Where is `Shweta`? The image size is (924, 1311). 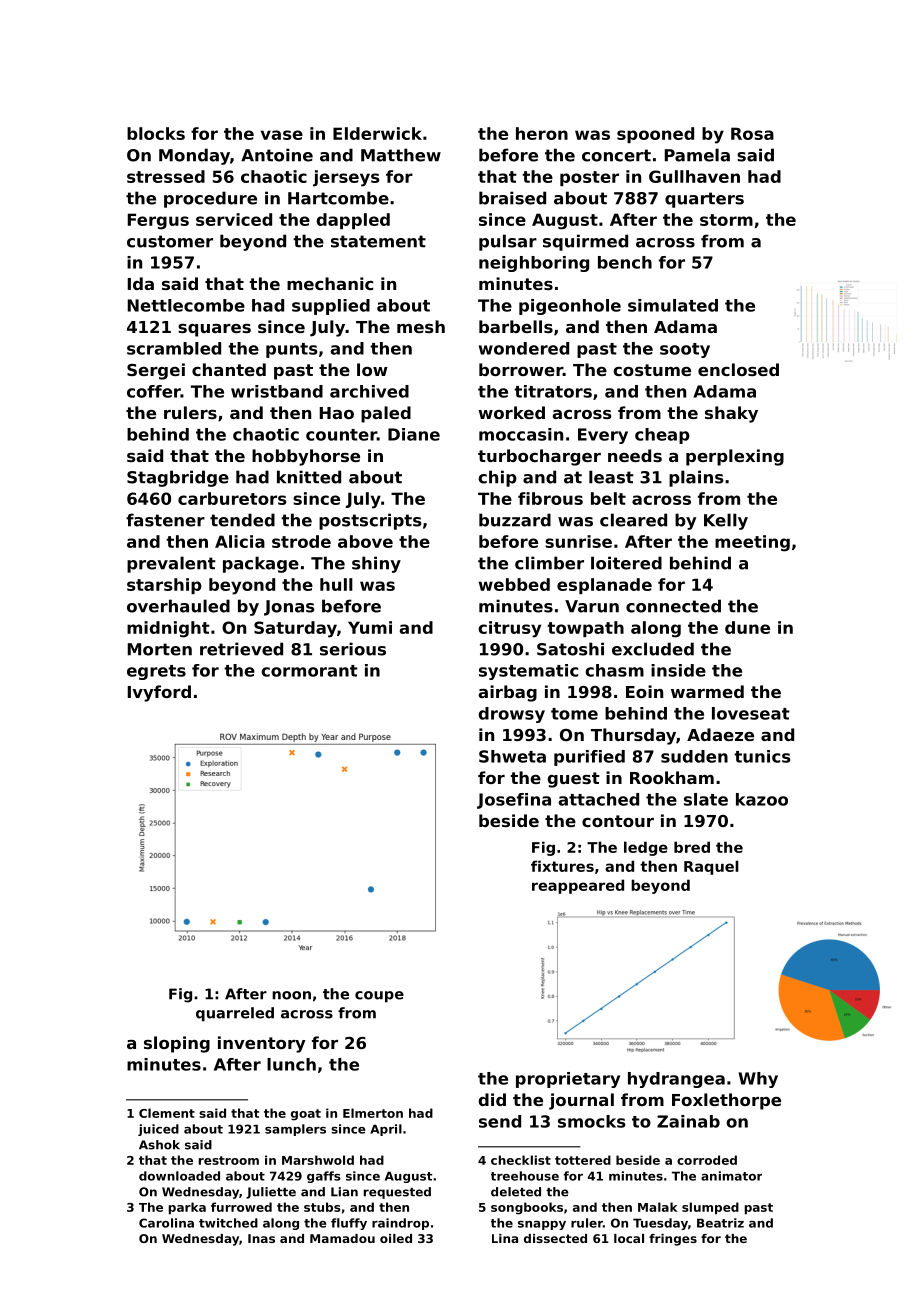 Shweta is located at coordinates (512, 756).
